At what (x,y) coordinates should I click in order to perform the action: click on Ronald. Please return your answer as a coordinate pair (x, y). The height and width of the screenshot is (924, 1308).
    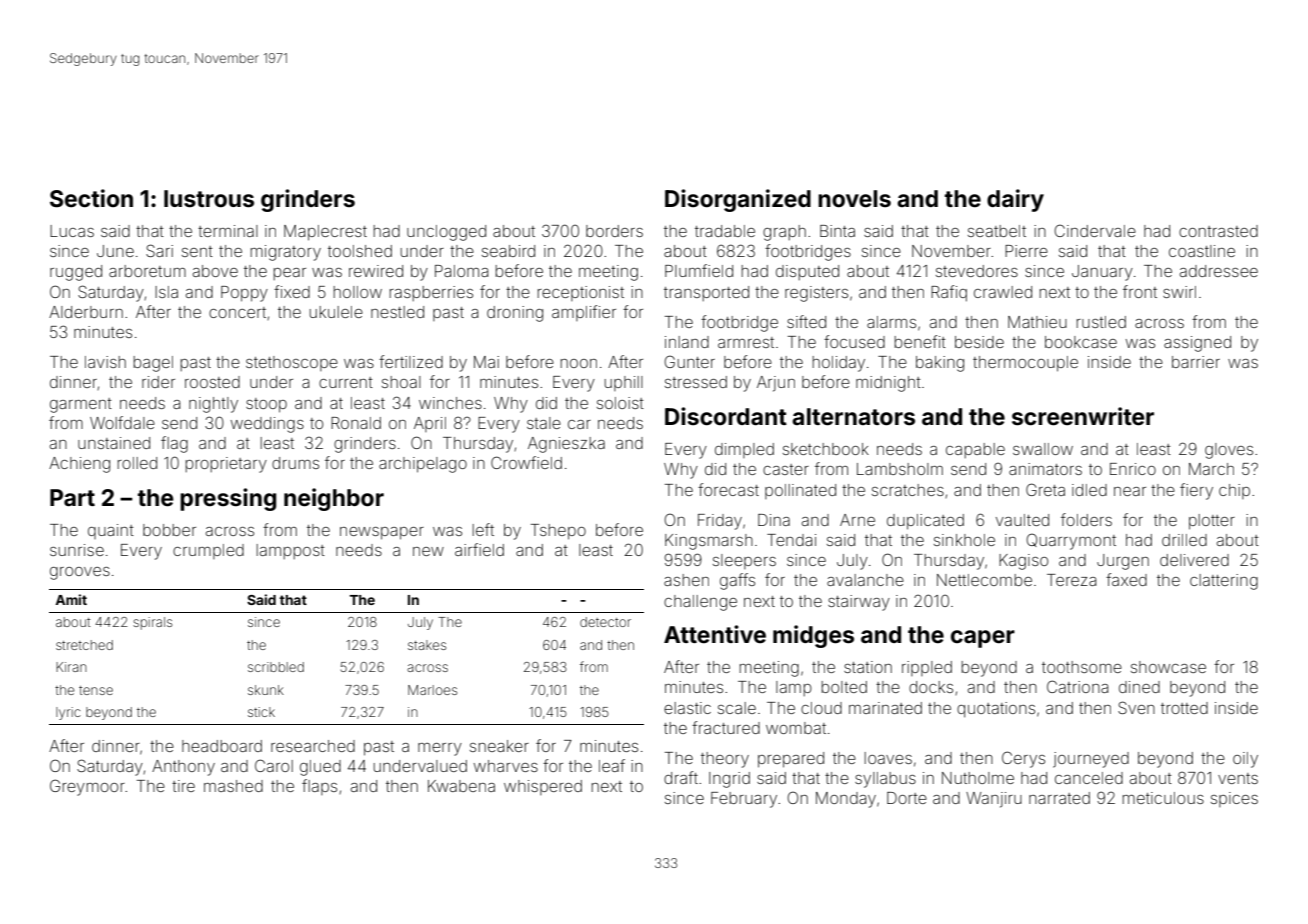
    Looking at the image, I should click on (356, 423).
